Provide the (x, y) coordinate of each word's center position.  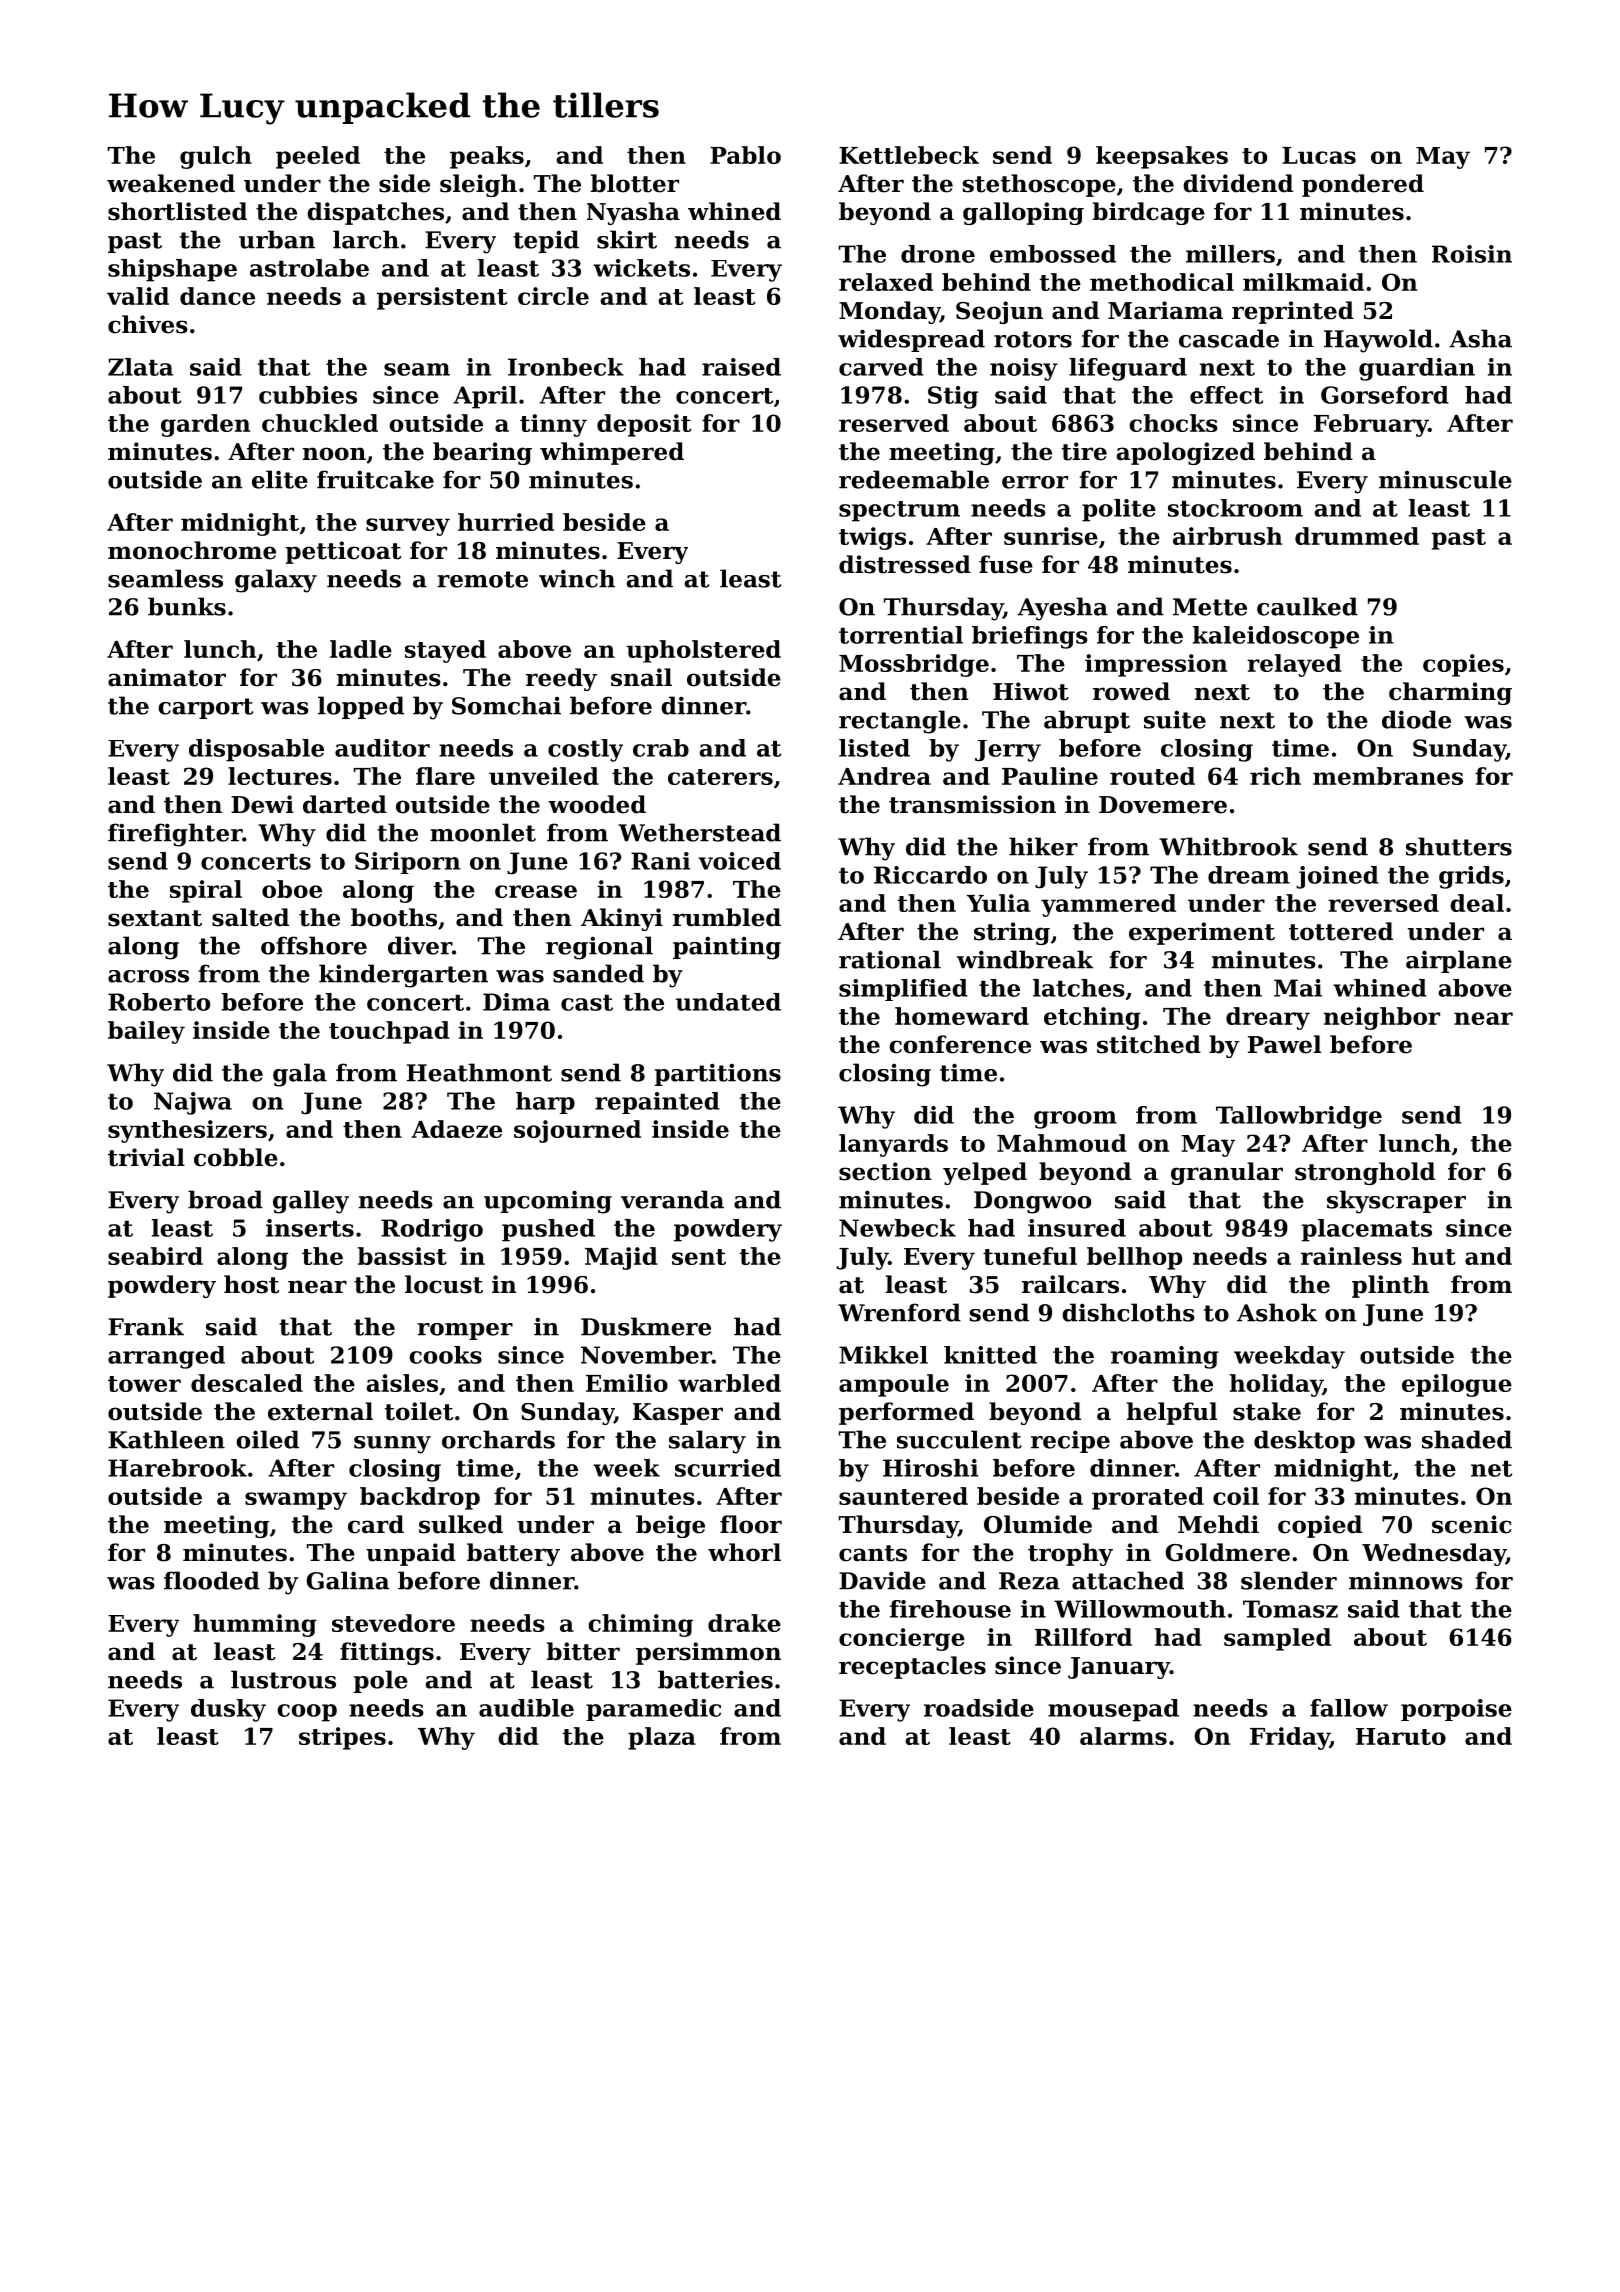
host (251, 1284)
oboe (292, 889)
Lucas (1319, 155)
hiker (1043, 846)
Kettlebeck (909, 155)
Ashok (1277, 1312)
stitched (1149, 1044)
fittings (387, 1653)
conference (960, 1044)
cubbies (308, 395)
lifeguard (1128, 369)
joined (1338, 877)
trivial (146, 1157)
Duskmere (646, 1326)
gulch (216, 157)
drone (938, 254)
